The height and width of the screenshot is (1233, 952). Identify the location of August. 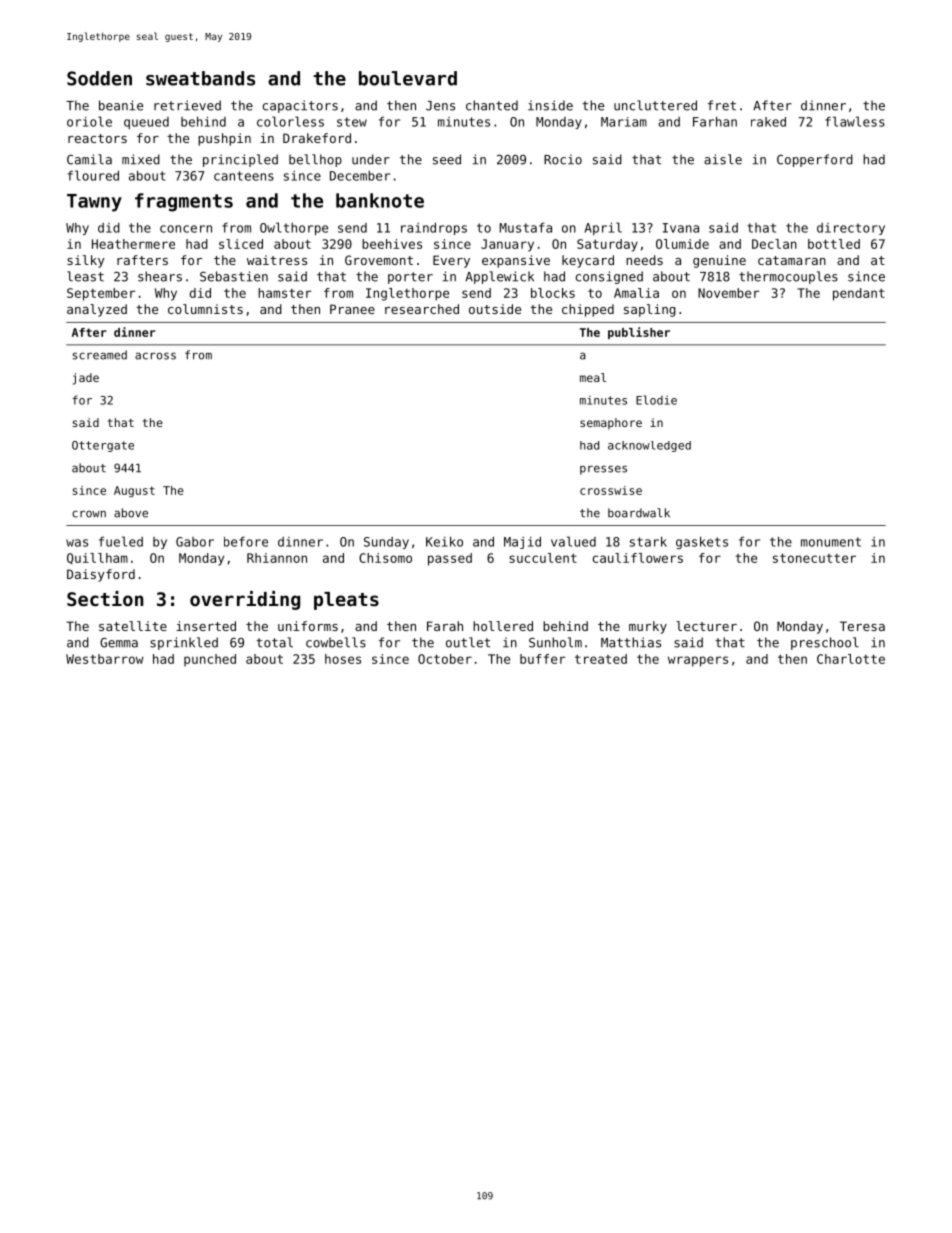
(134, 491).
